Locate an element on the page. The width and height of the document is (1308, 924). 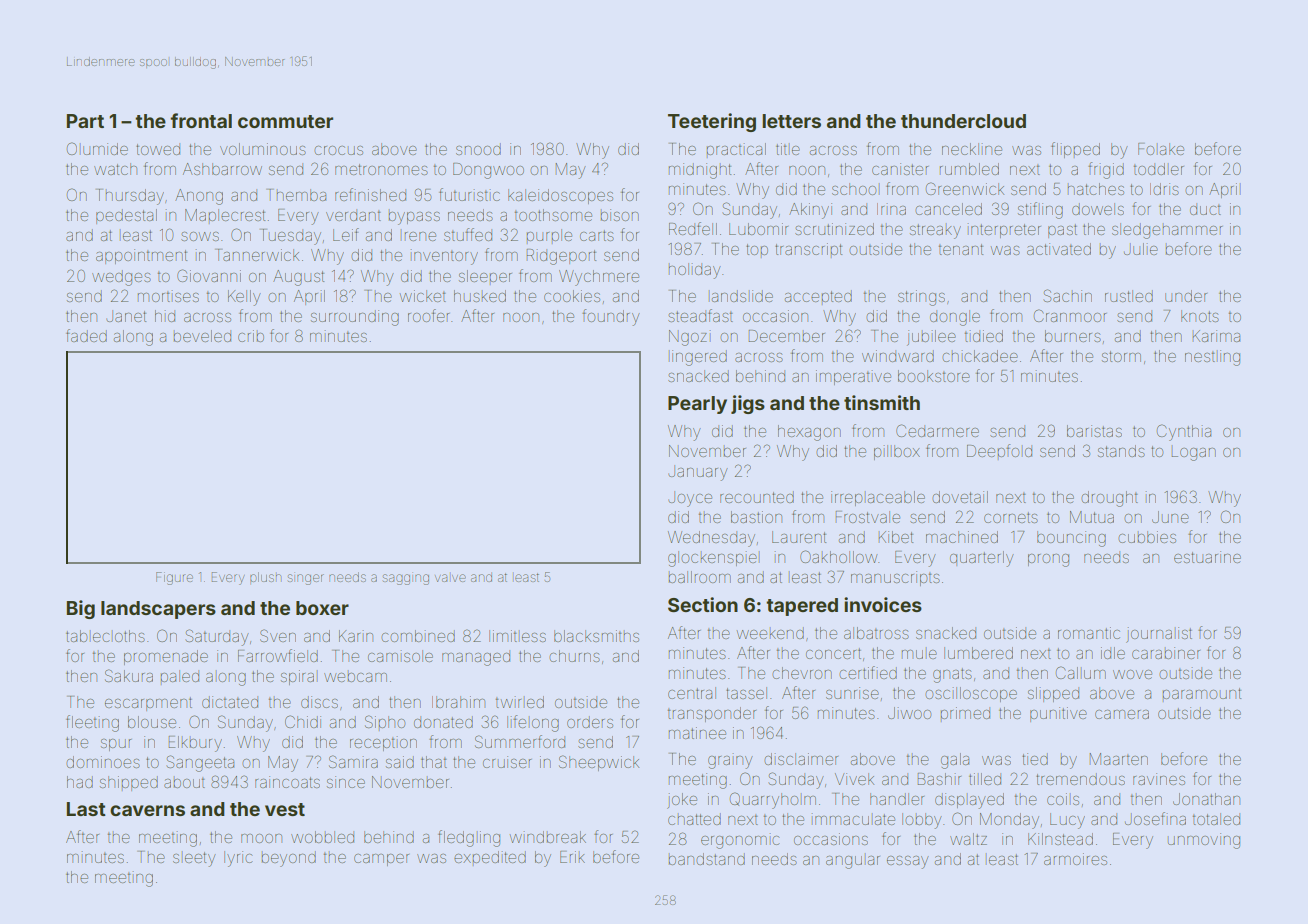
husked is located at coordinates (480, 296).
